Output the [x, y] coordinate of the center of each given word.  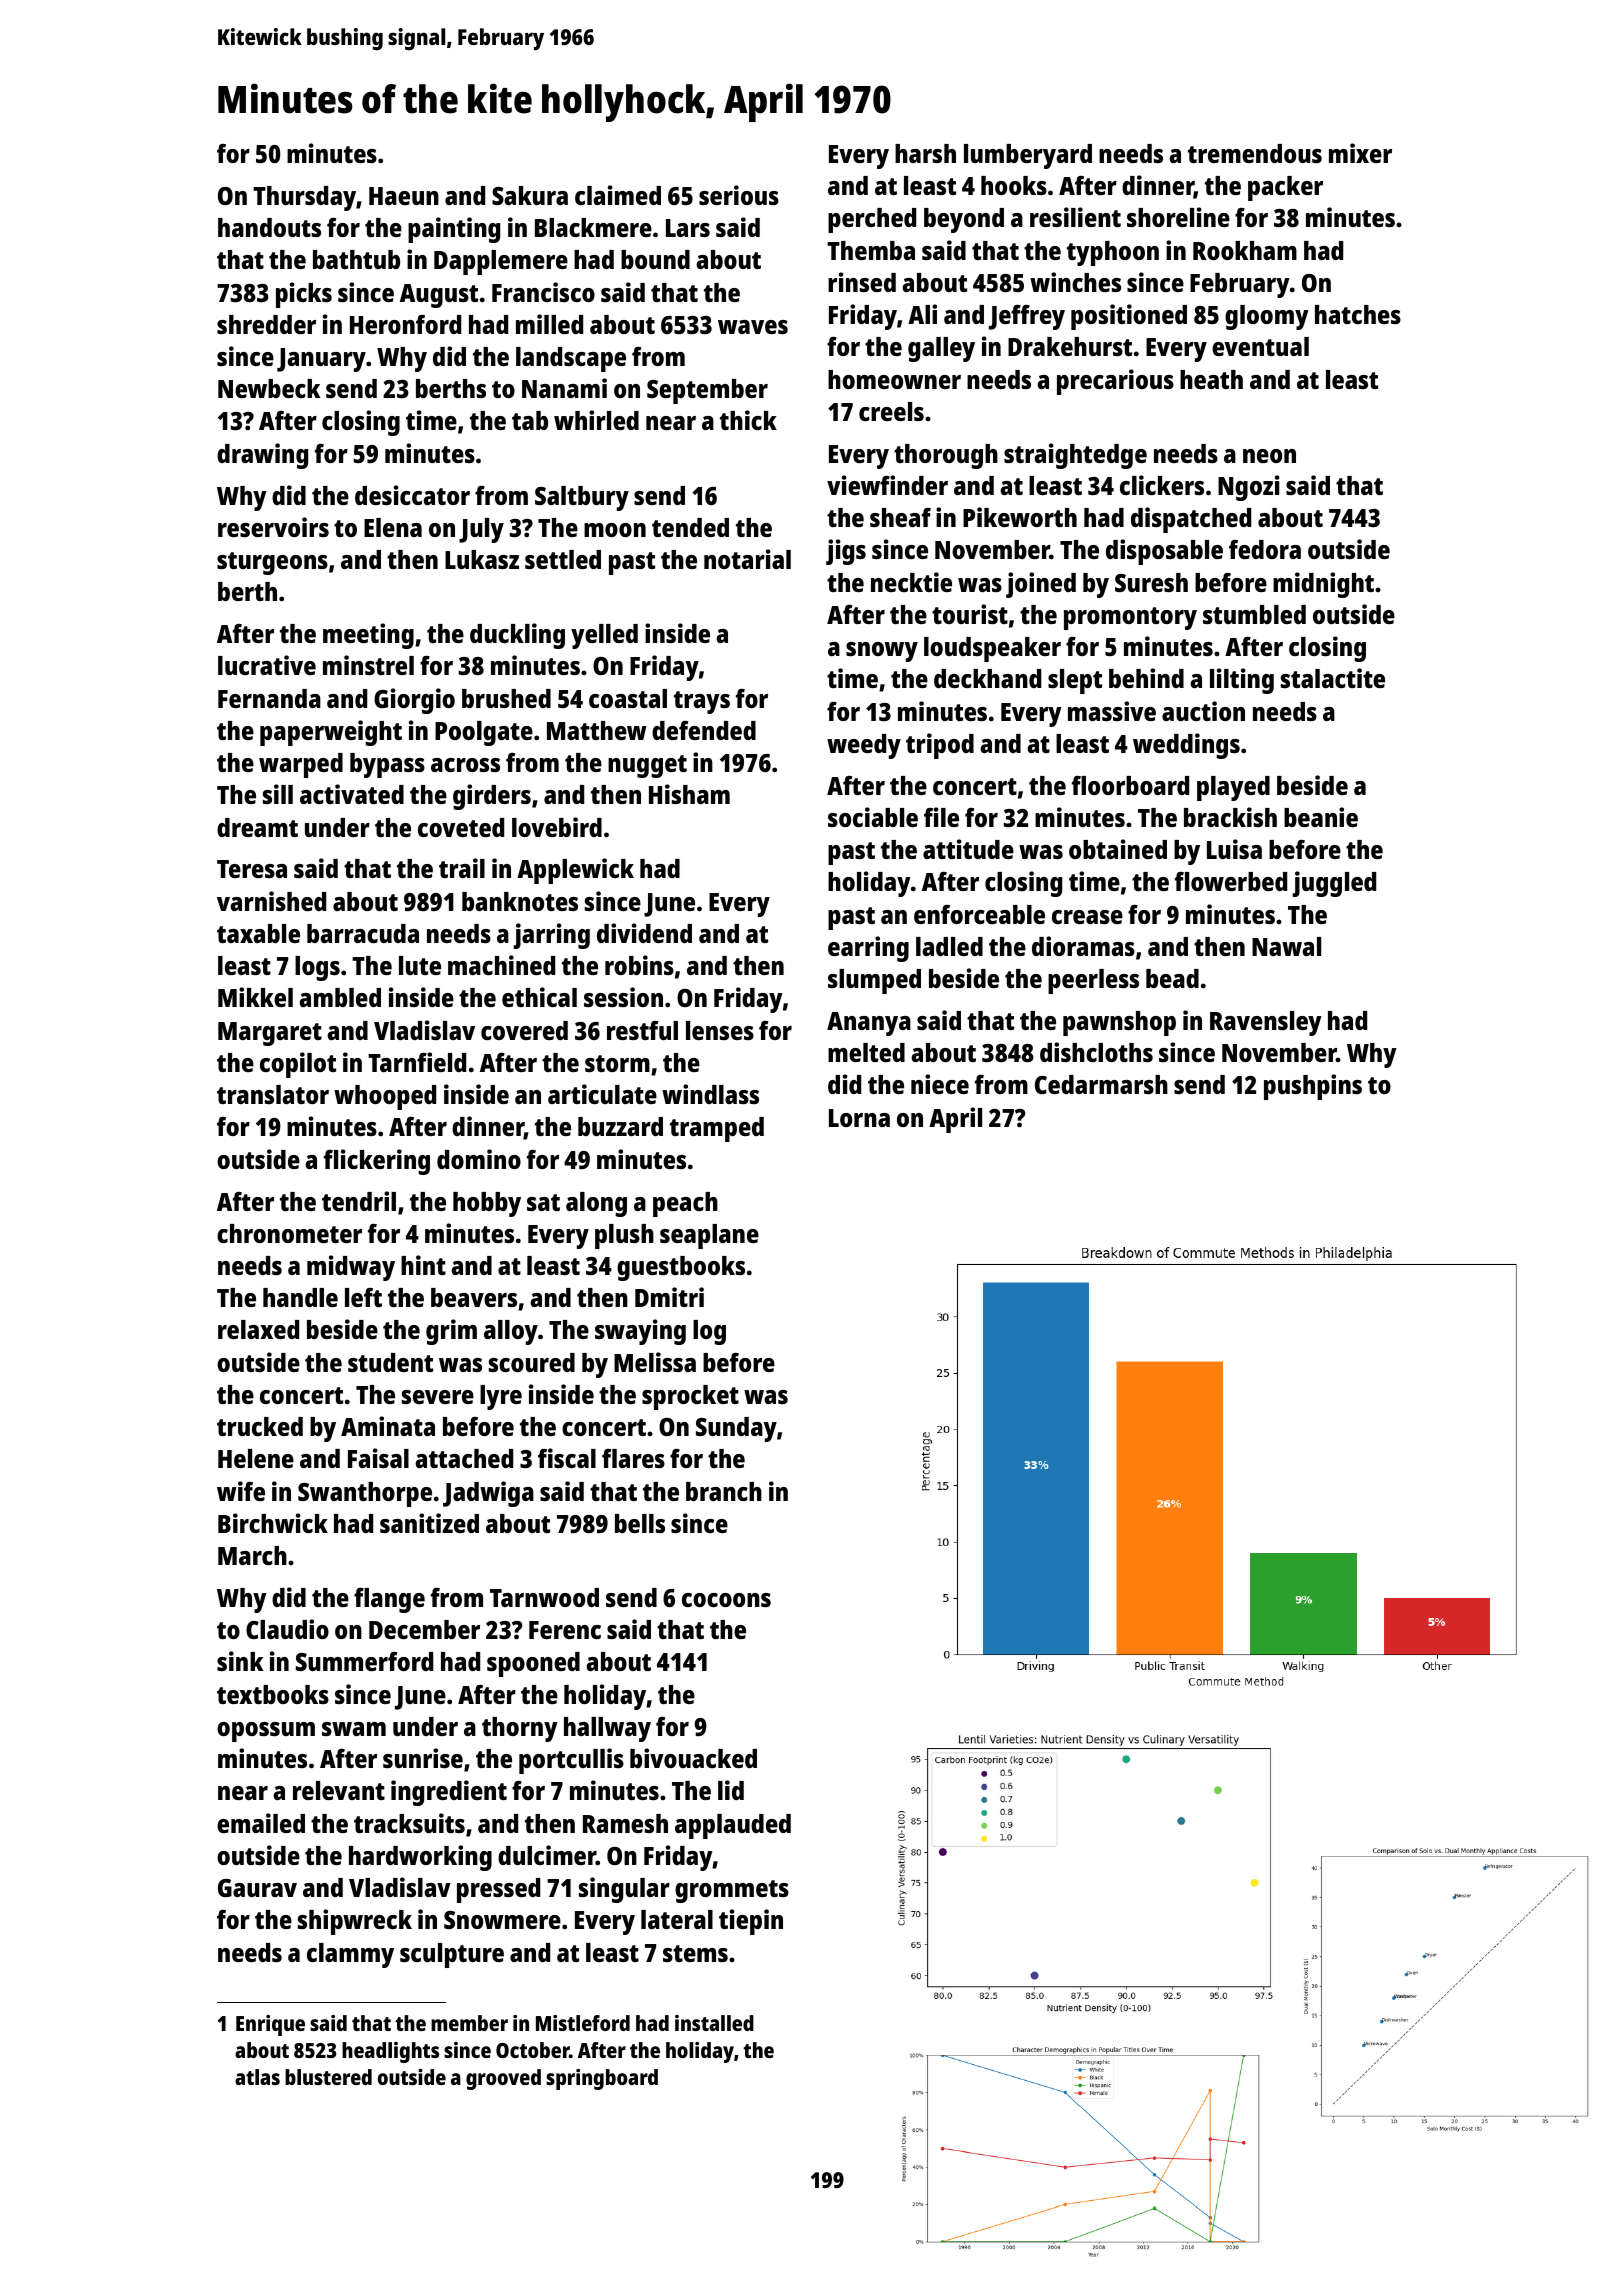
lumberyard [1028, 156]
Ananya [869, 1024]
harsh [925, 153]
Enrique [270, 2025]
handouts [269, 227]
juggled [1334, 884]
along [596, 1204]
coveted [461, 827]
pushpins [1313, 1087]
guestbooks [681, 1268]
